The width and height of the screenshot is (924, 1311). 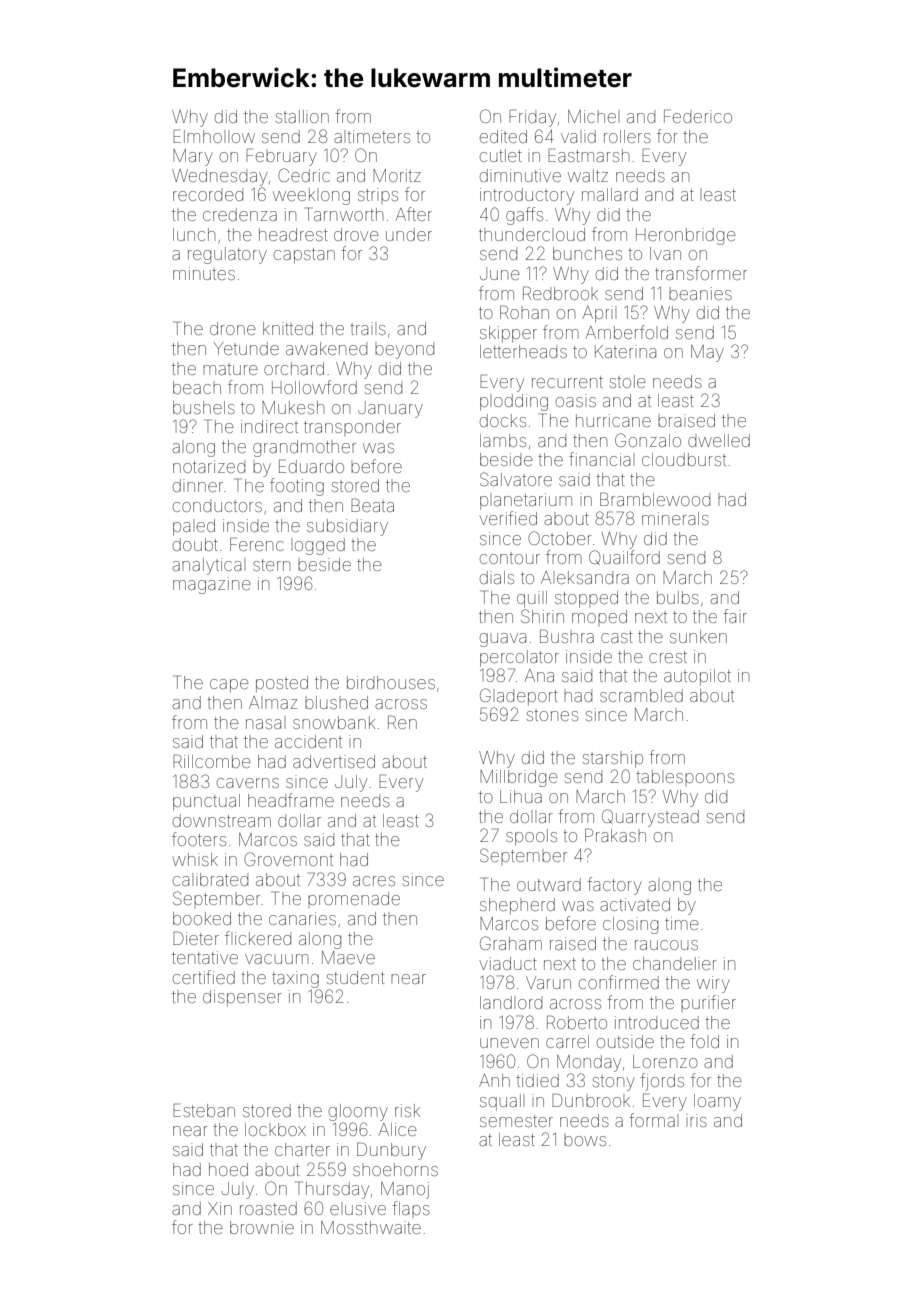 What do you see at coordinates (262, 1227) in the screenshot?
I see `brownie` at bounding box center [262, 1227].
